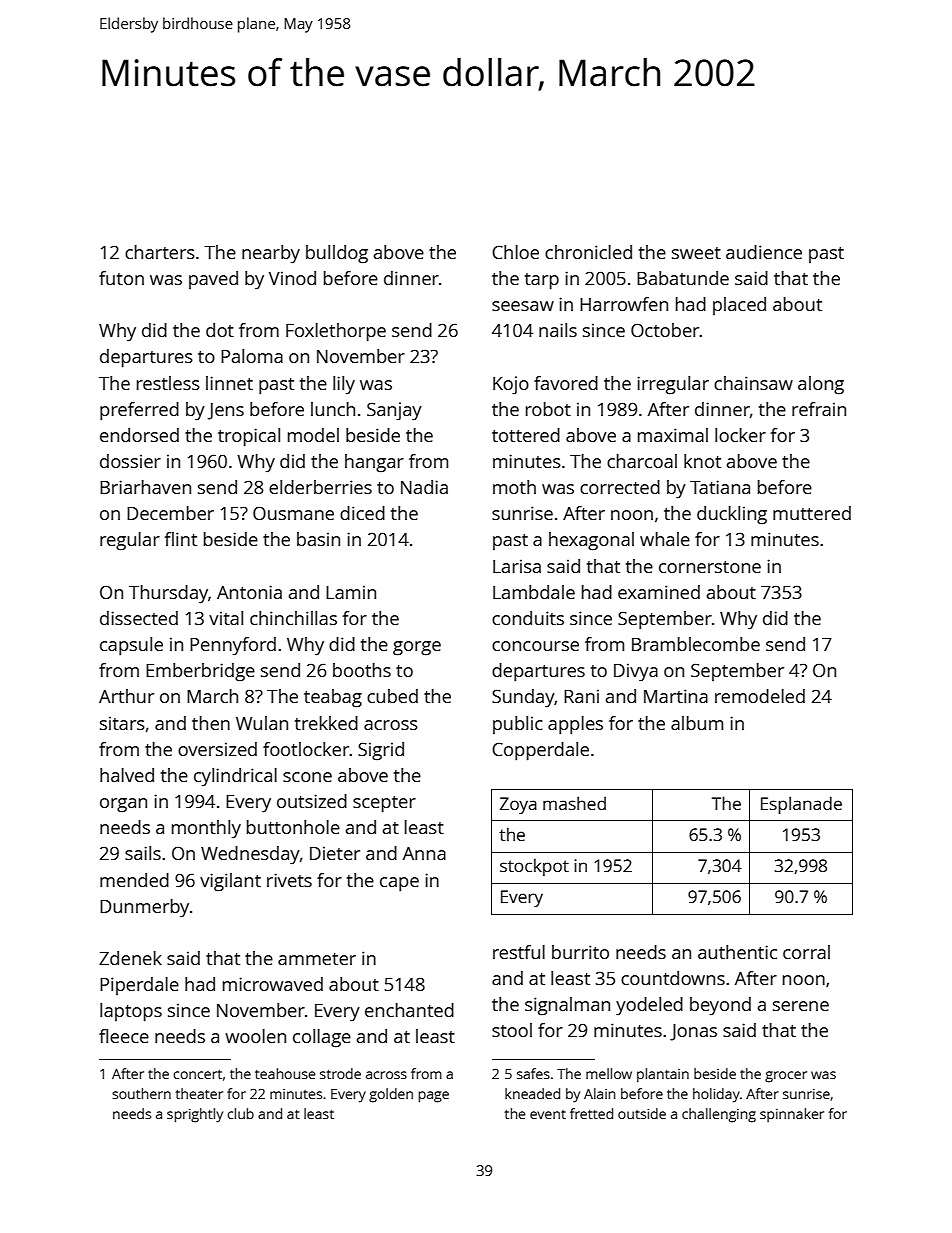 Image resolution: width=952 pixels, height=1233 pixels. What do you see at coordinates (764, 252) in the image?
I see `audience` at bounding box center [764, 252].
